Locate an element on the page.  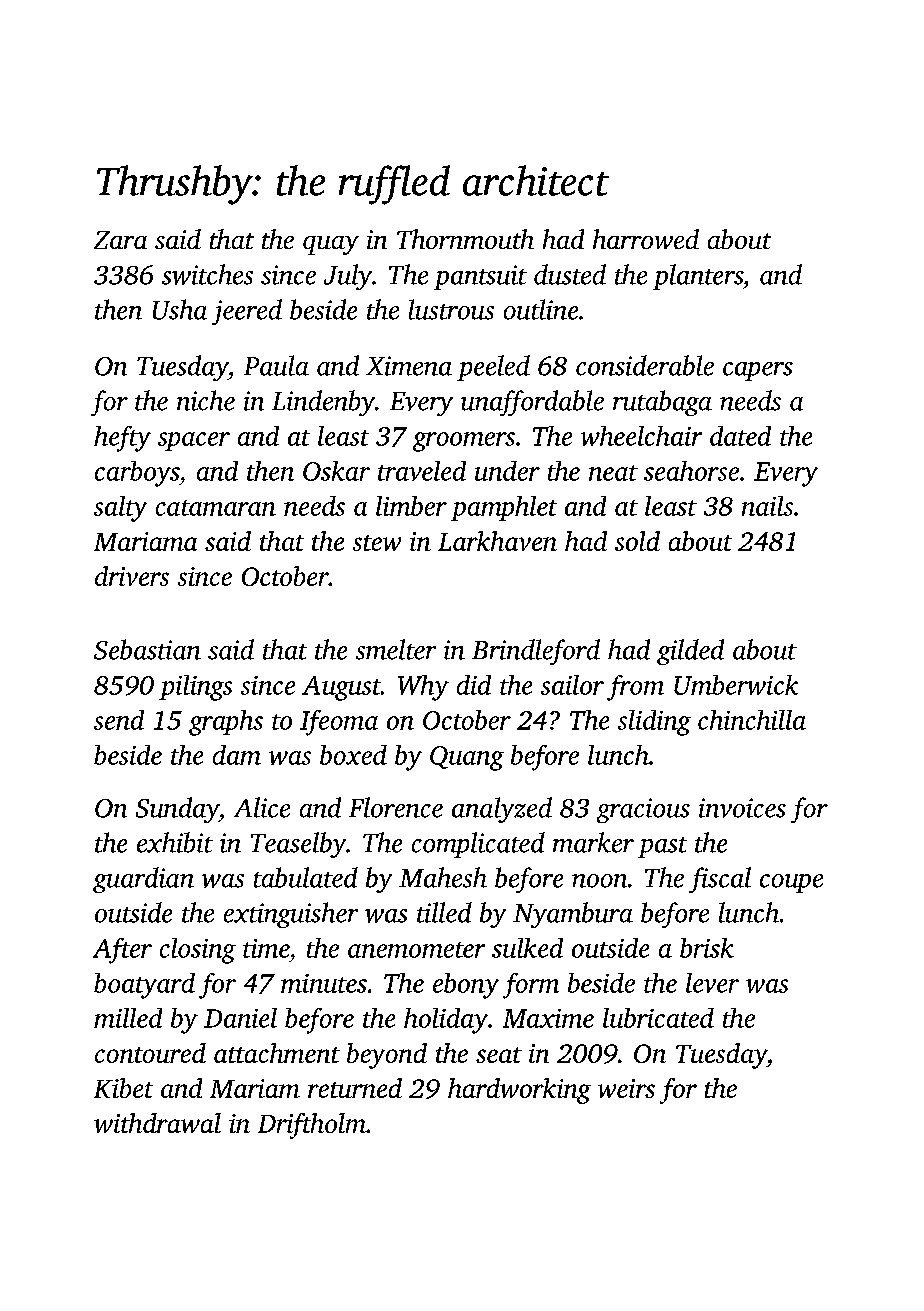
planters is located at coordinates (698, 277).
